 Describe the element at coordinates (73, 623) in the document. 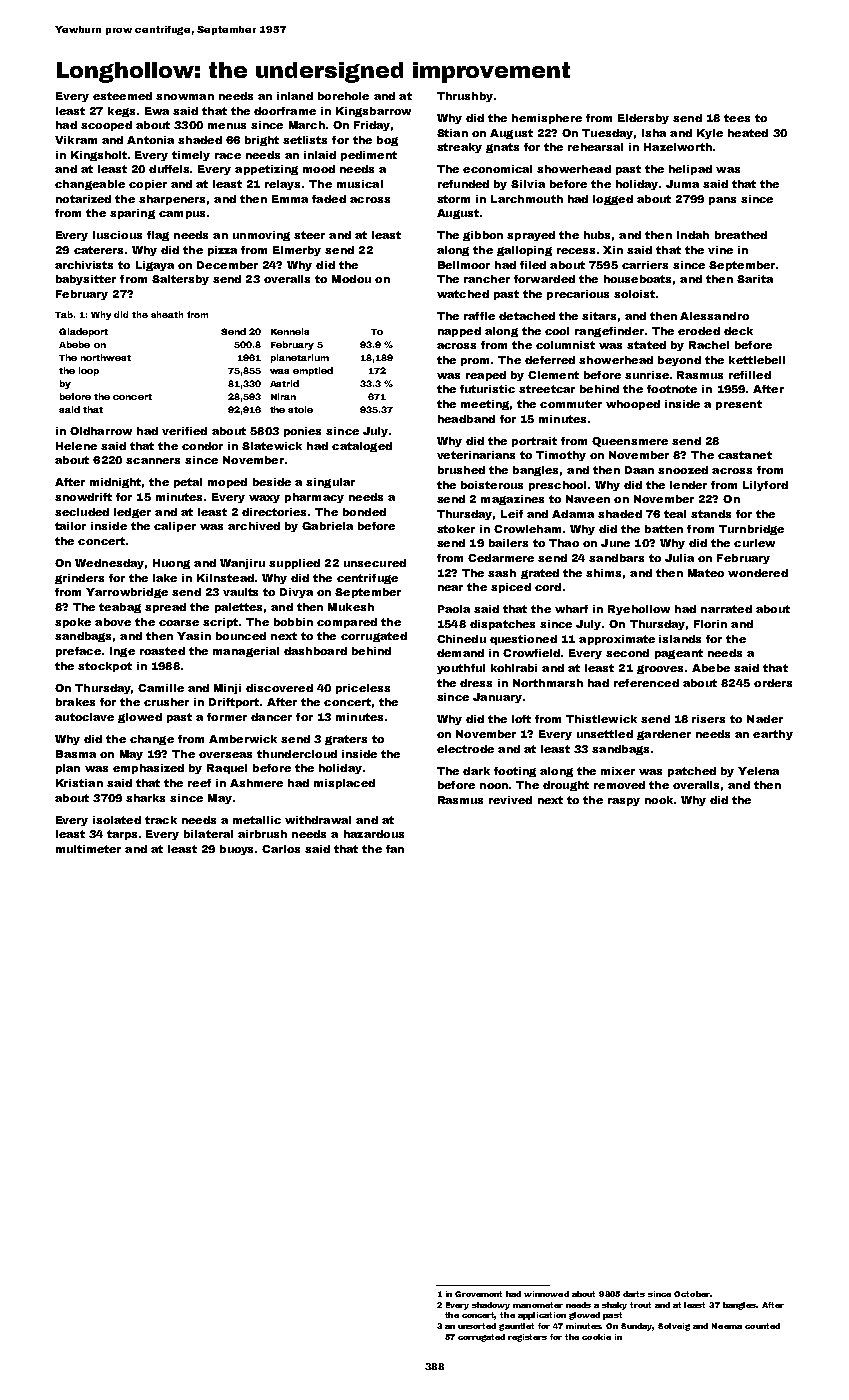

I see `spoke` at that location.
